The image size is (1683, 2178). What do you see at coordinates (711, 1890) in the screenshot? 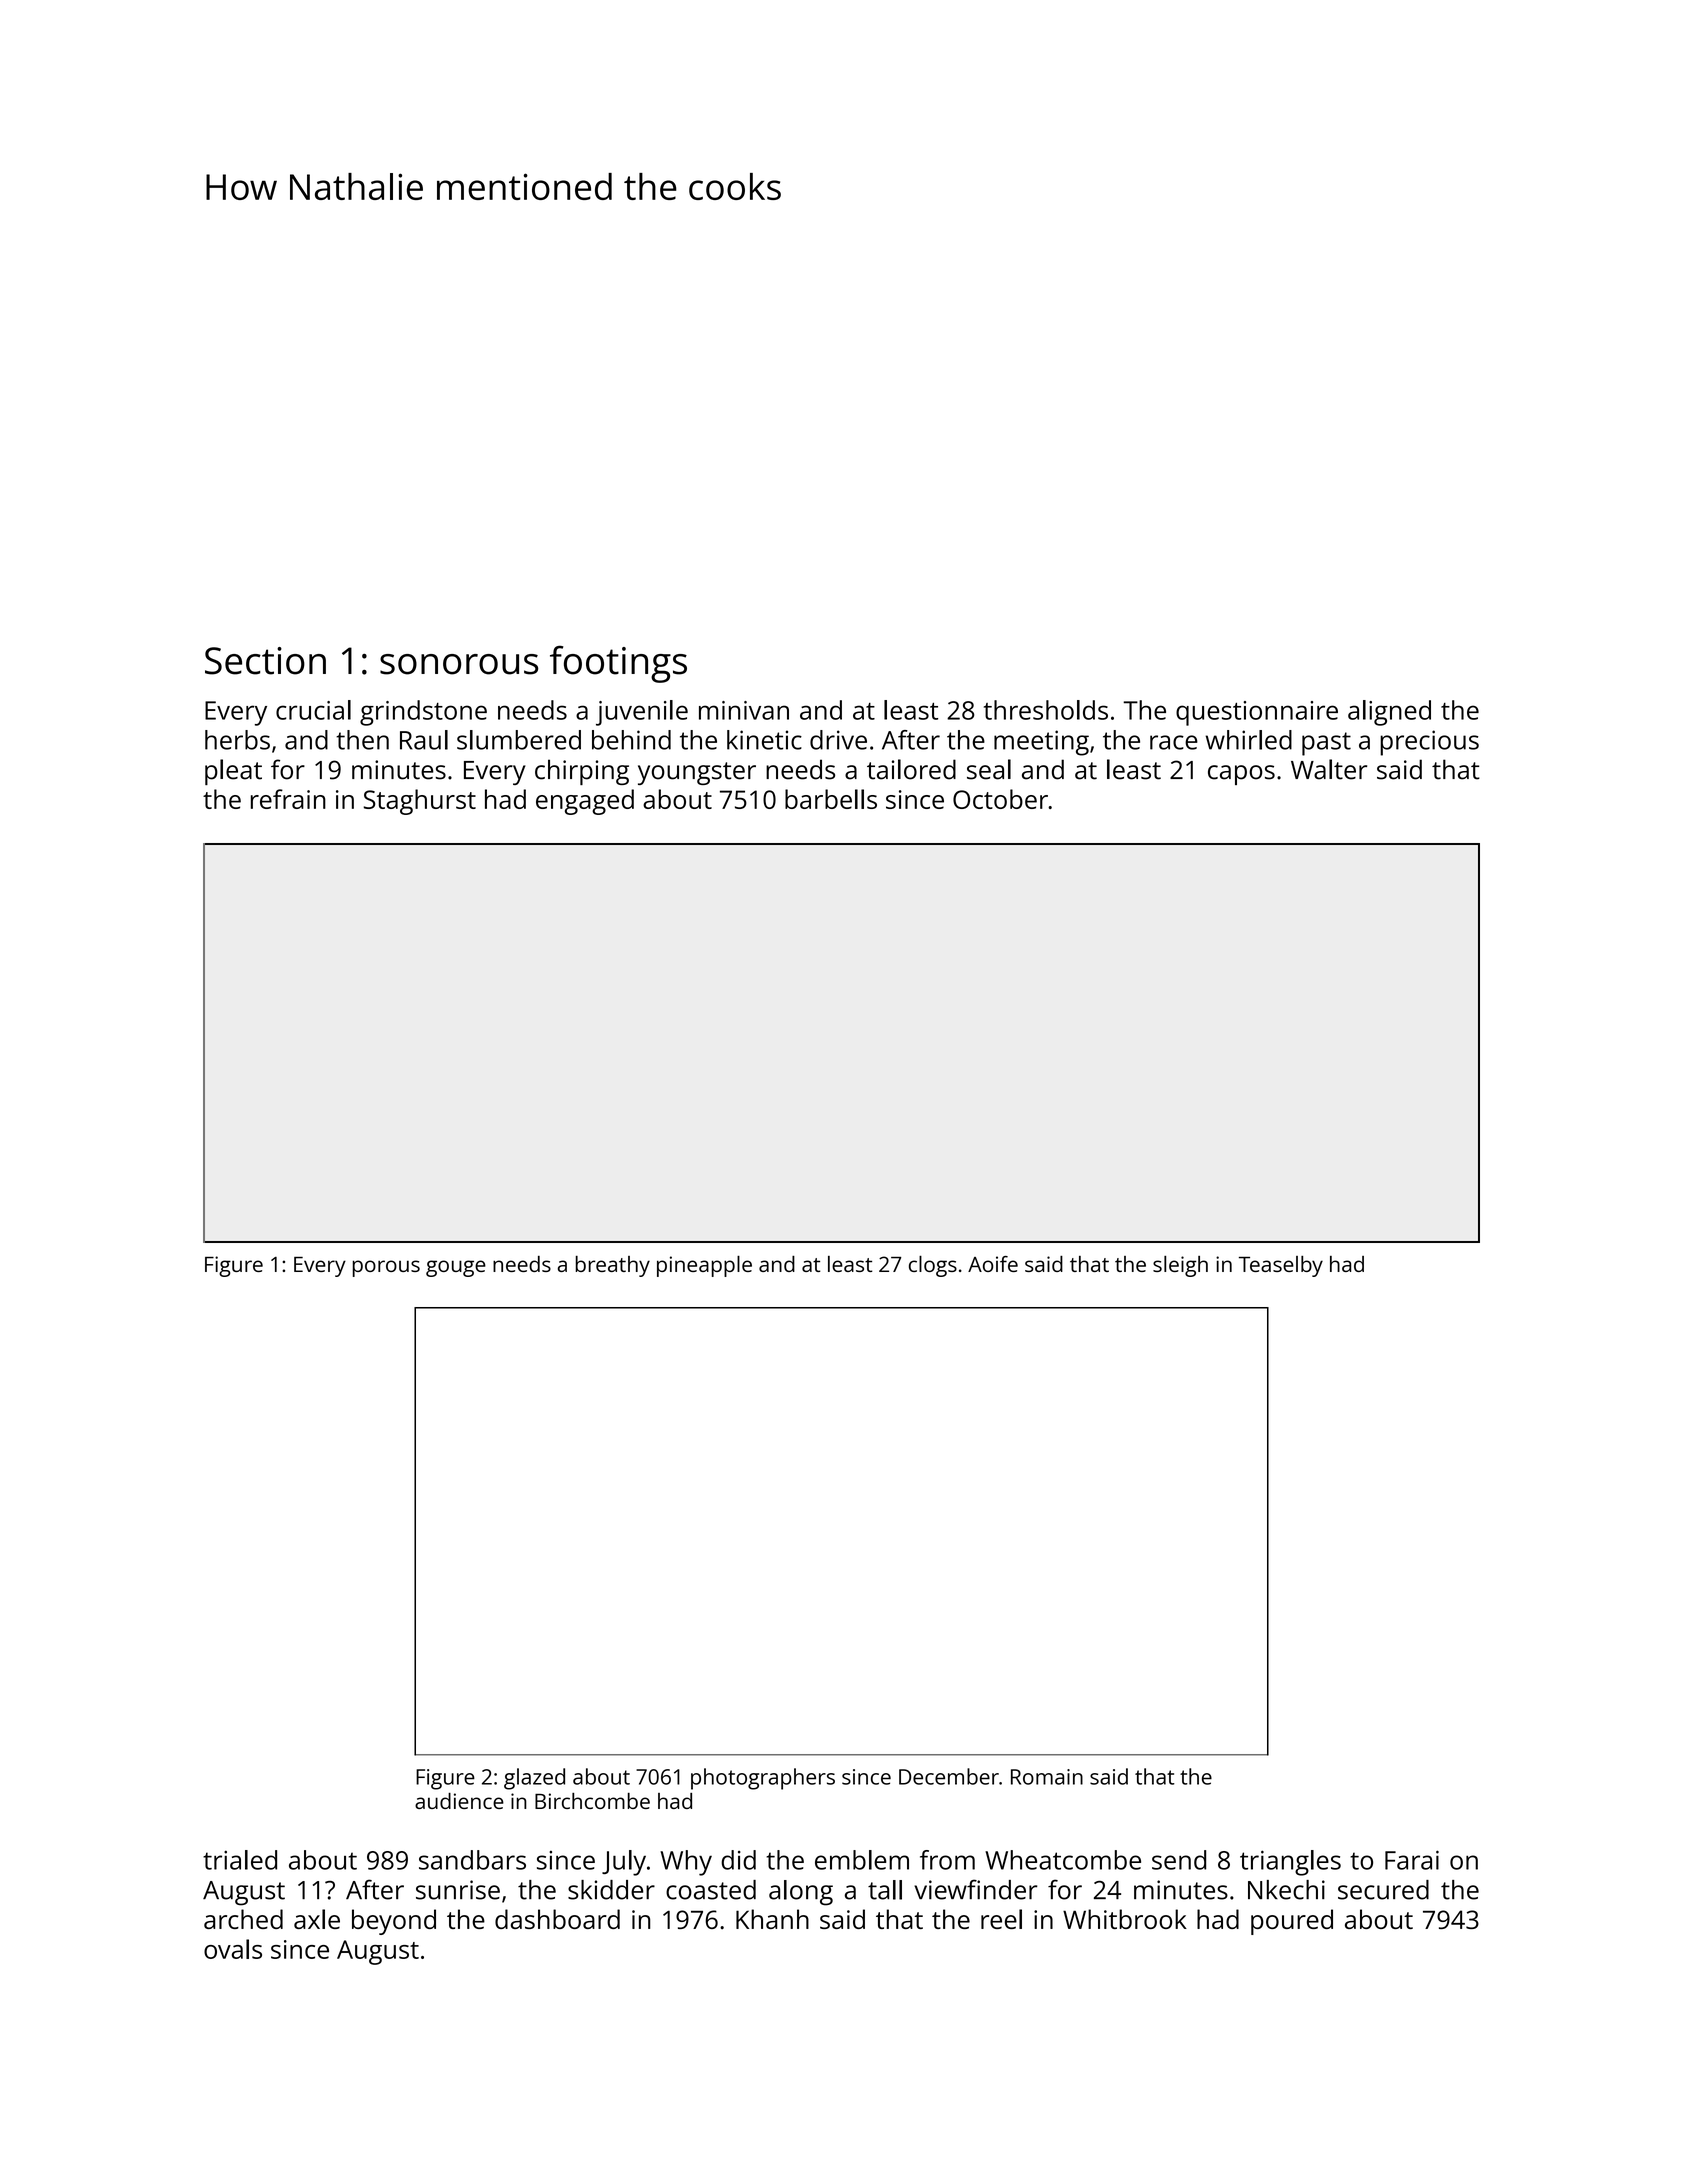
I see `coasted` at bounding box center [711, 1890].
